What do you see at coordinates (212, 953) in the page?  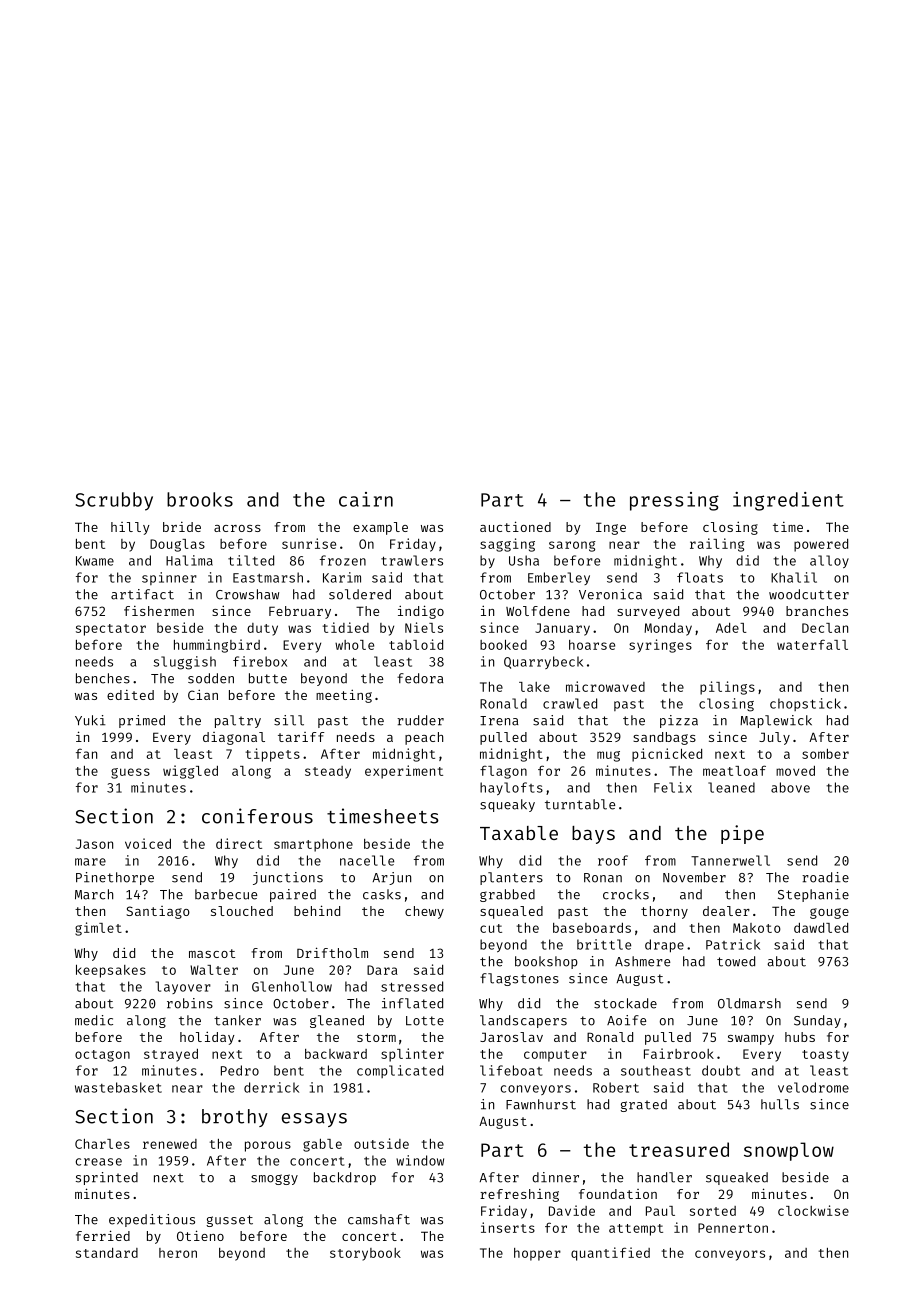 I see `mascot` at bounding box center [212, 953].
